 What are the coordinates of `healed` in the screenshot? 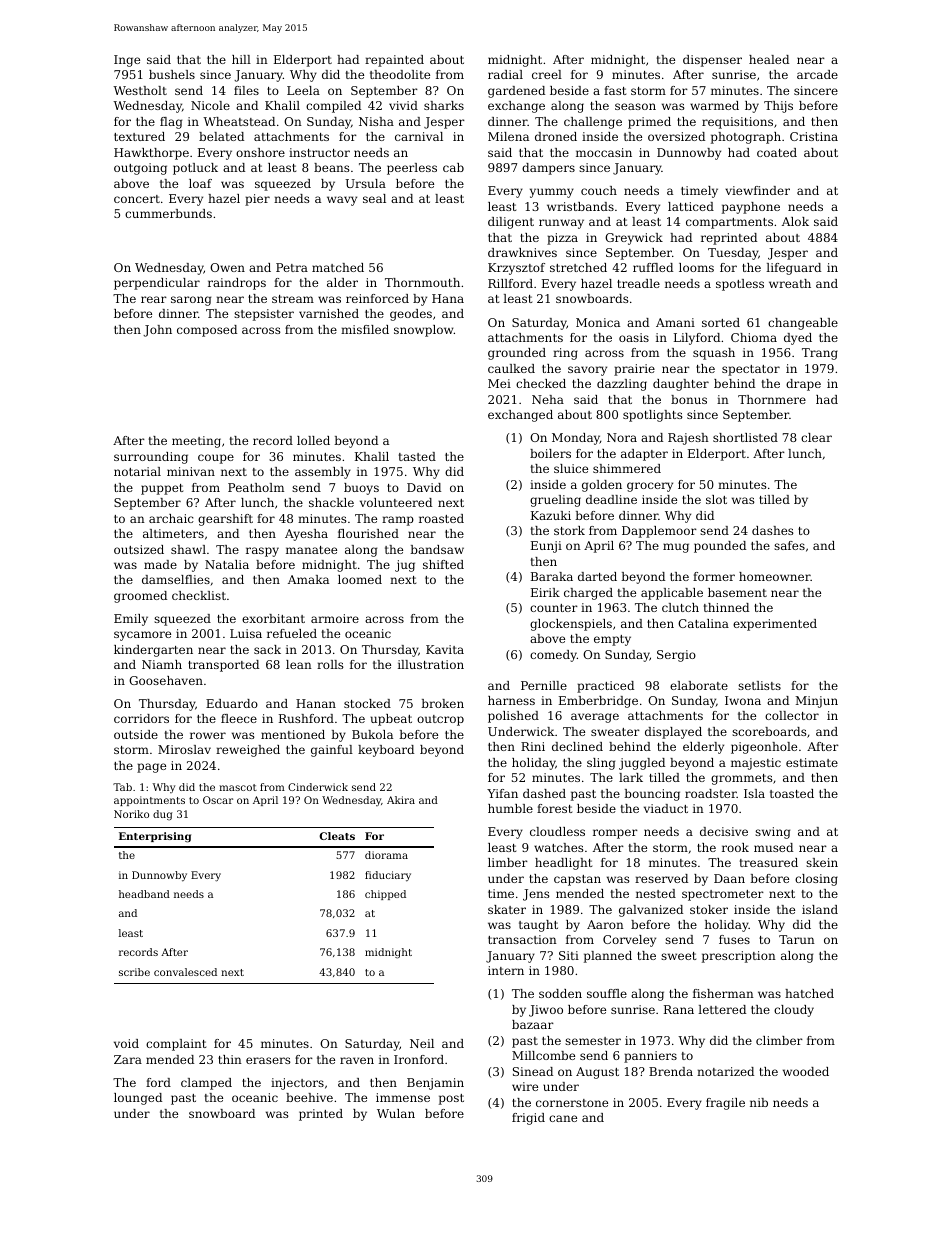 It's located at (769, 59).
